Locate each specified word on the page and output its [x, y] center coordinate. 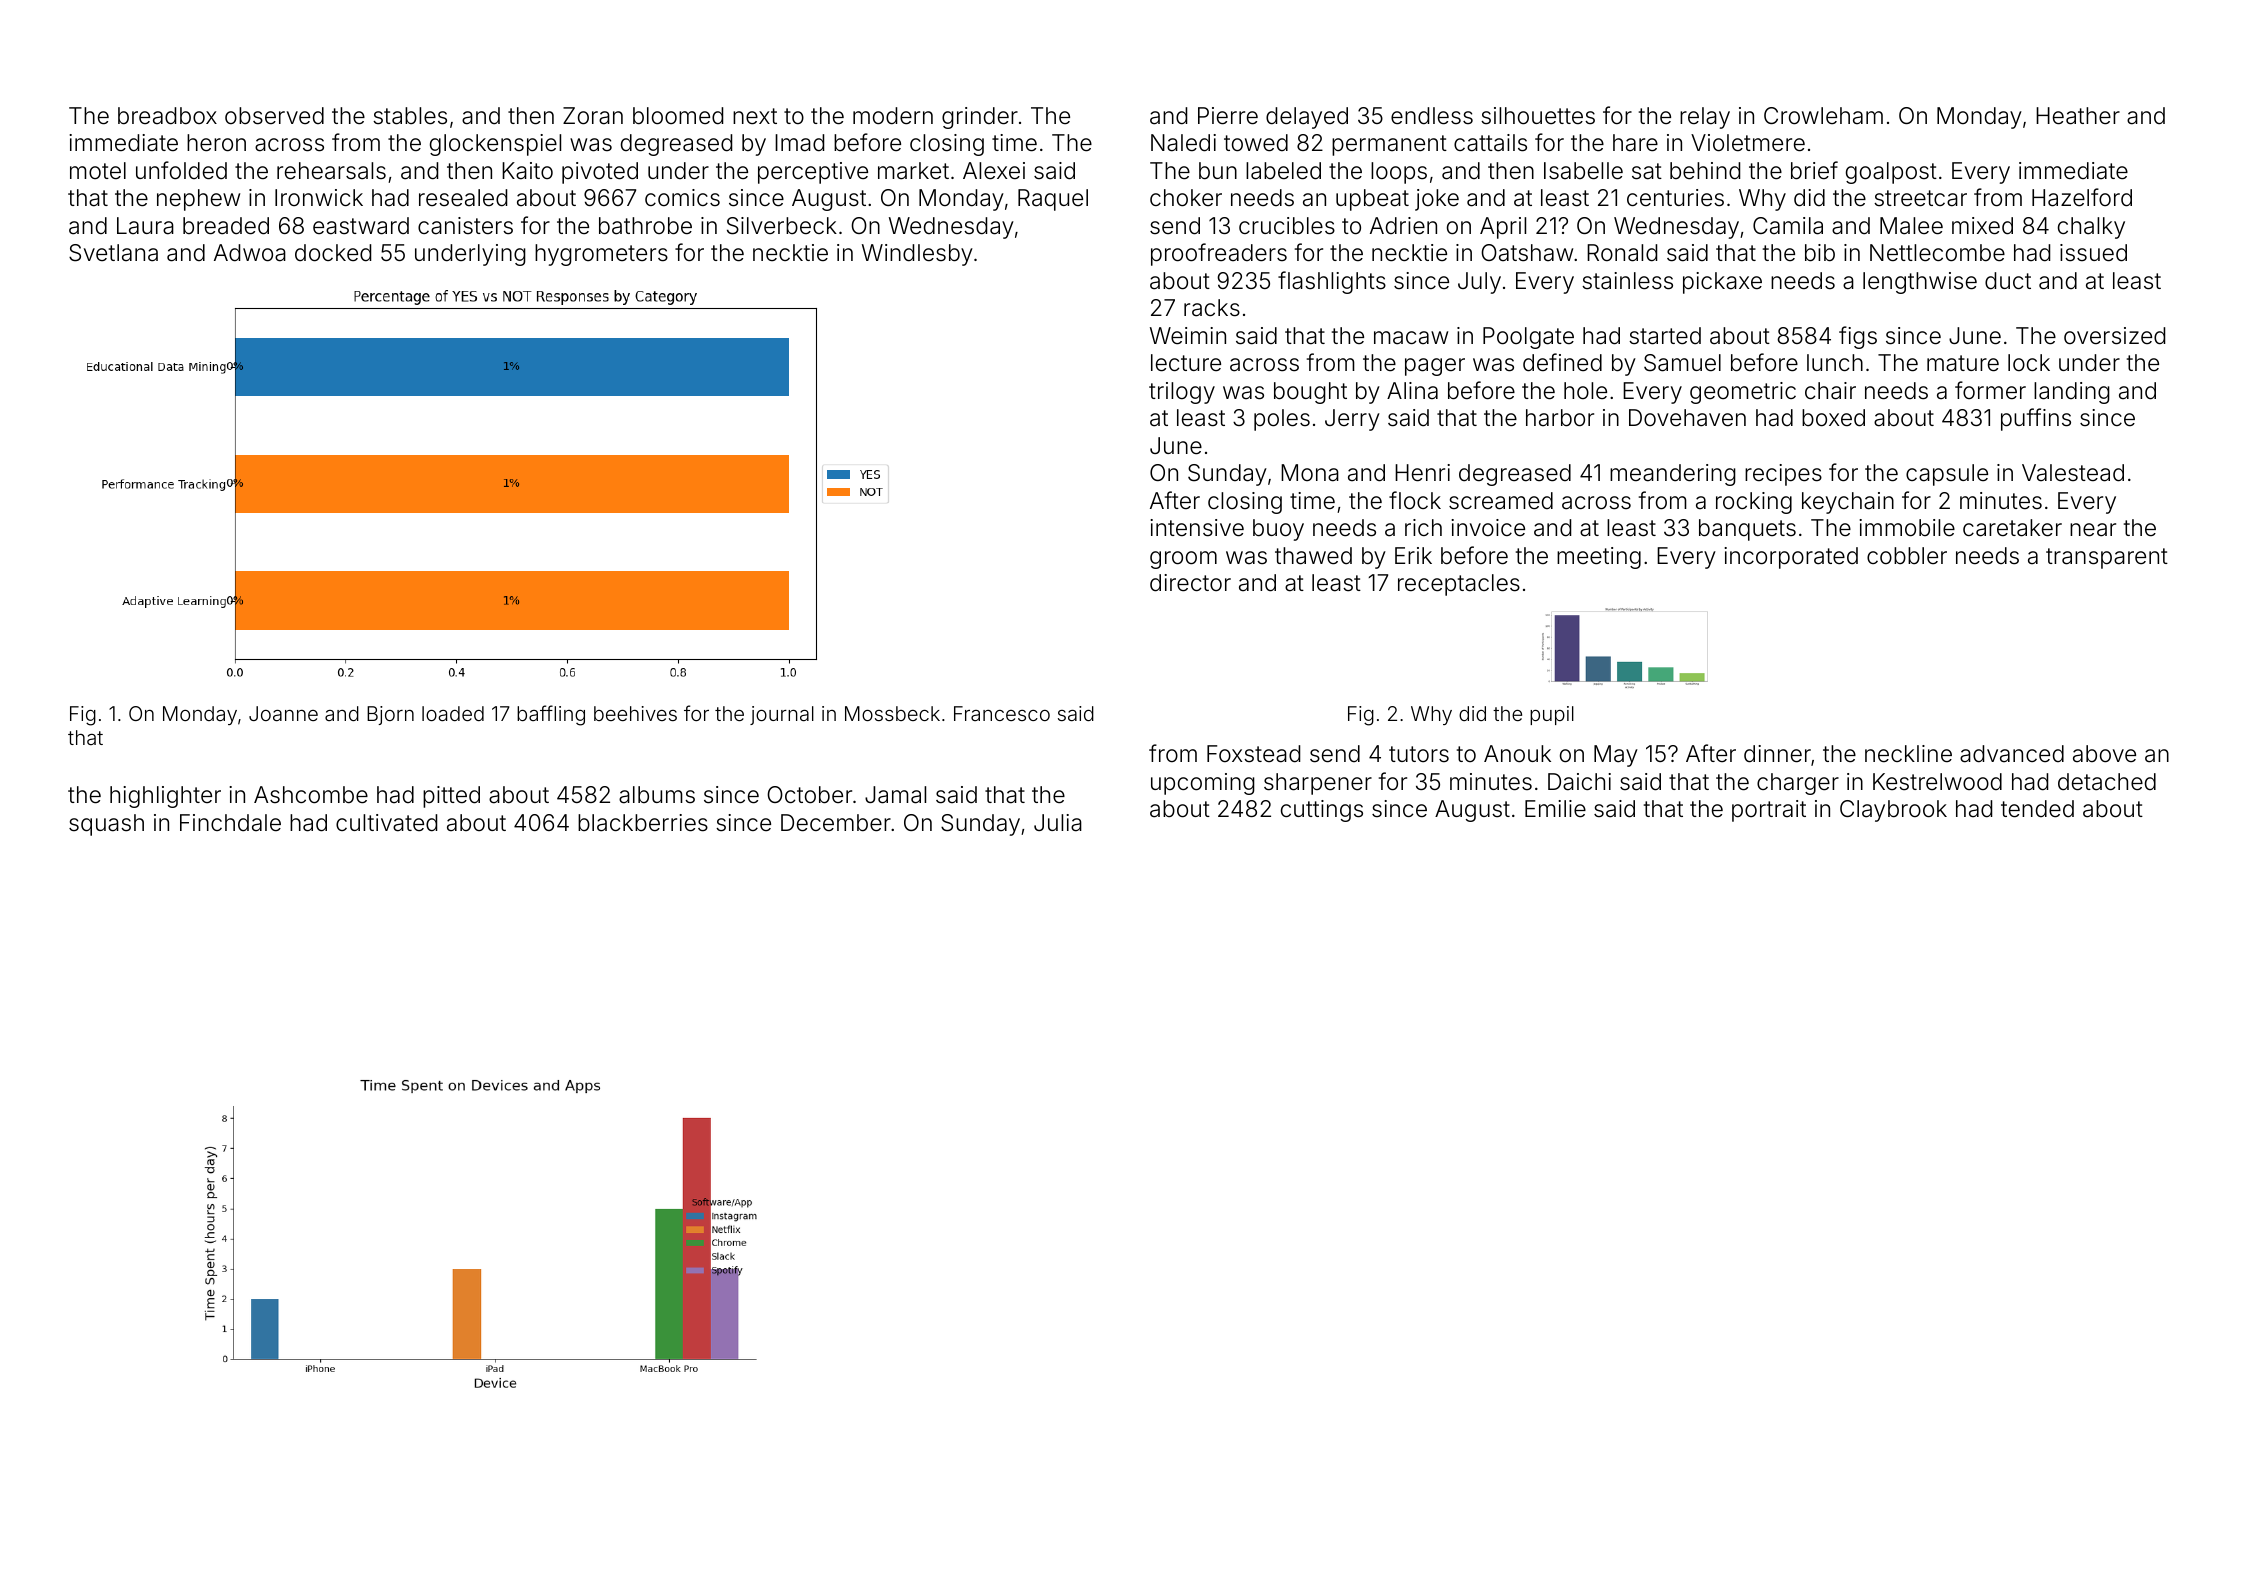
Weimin [1188, 336]
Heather [2078, 116]
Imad [799, 143]
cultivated [386, 823]
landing [2072, 393]
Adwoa [250, 253]
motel [98, 170]
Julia [1058, 823]
